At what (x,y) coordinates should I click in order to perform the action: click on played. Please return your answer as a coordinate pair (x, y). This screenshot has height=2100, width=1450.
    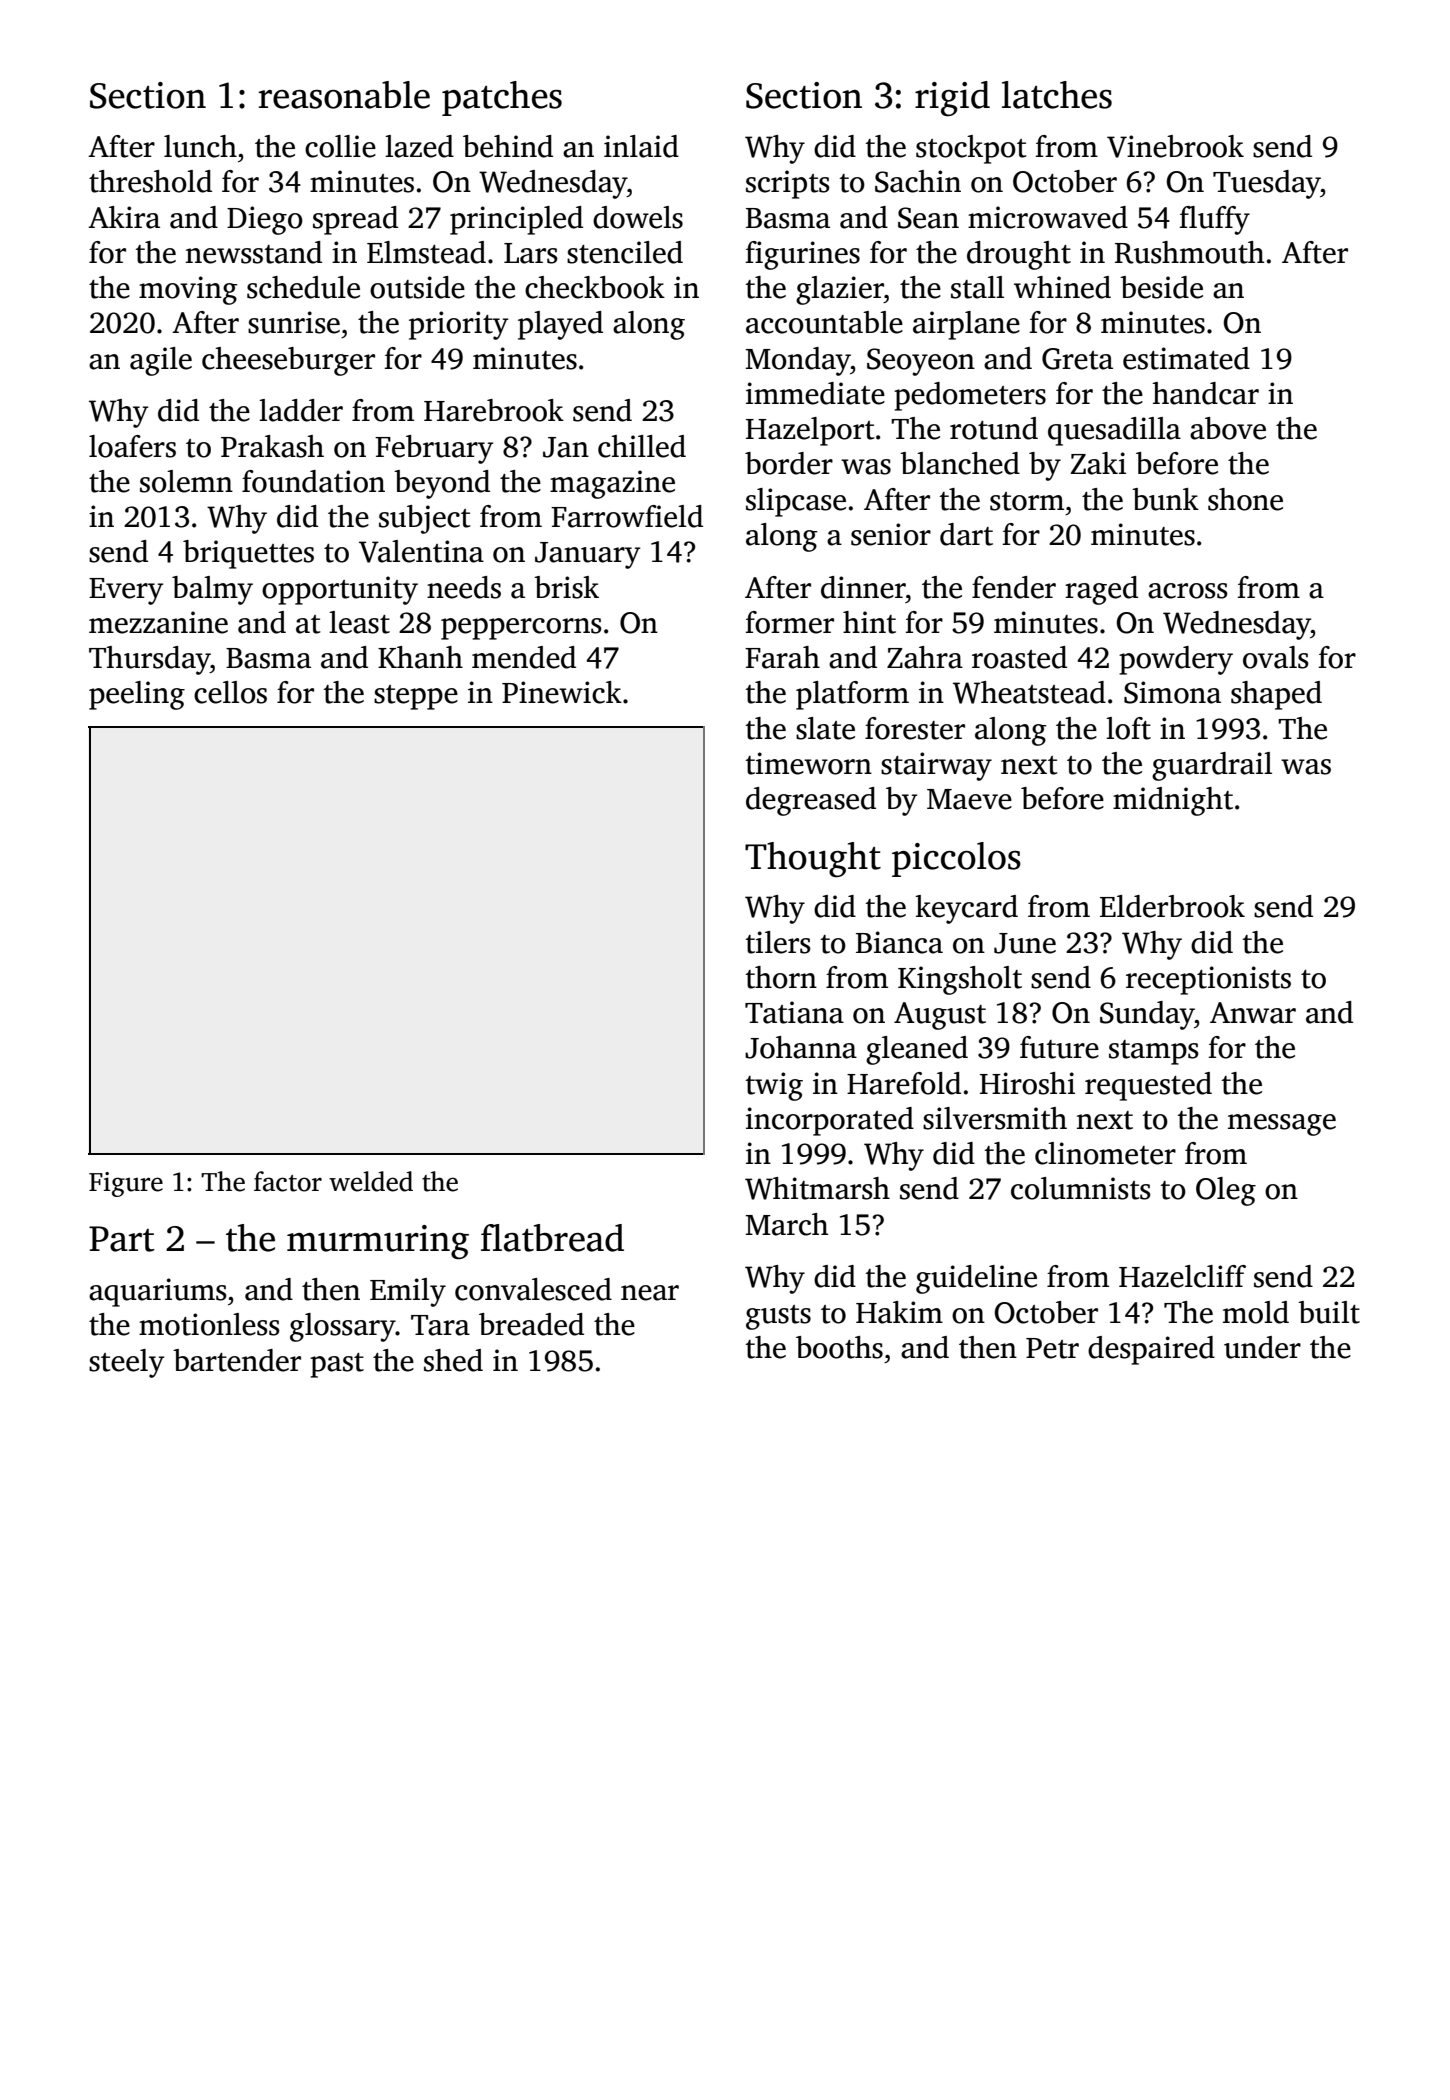
    Looking at the image, I should click on (560, 325).
